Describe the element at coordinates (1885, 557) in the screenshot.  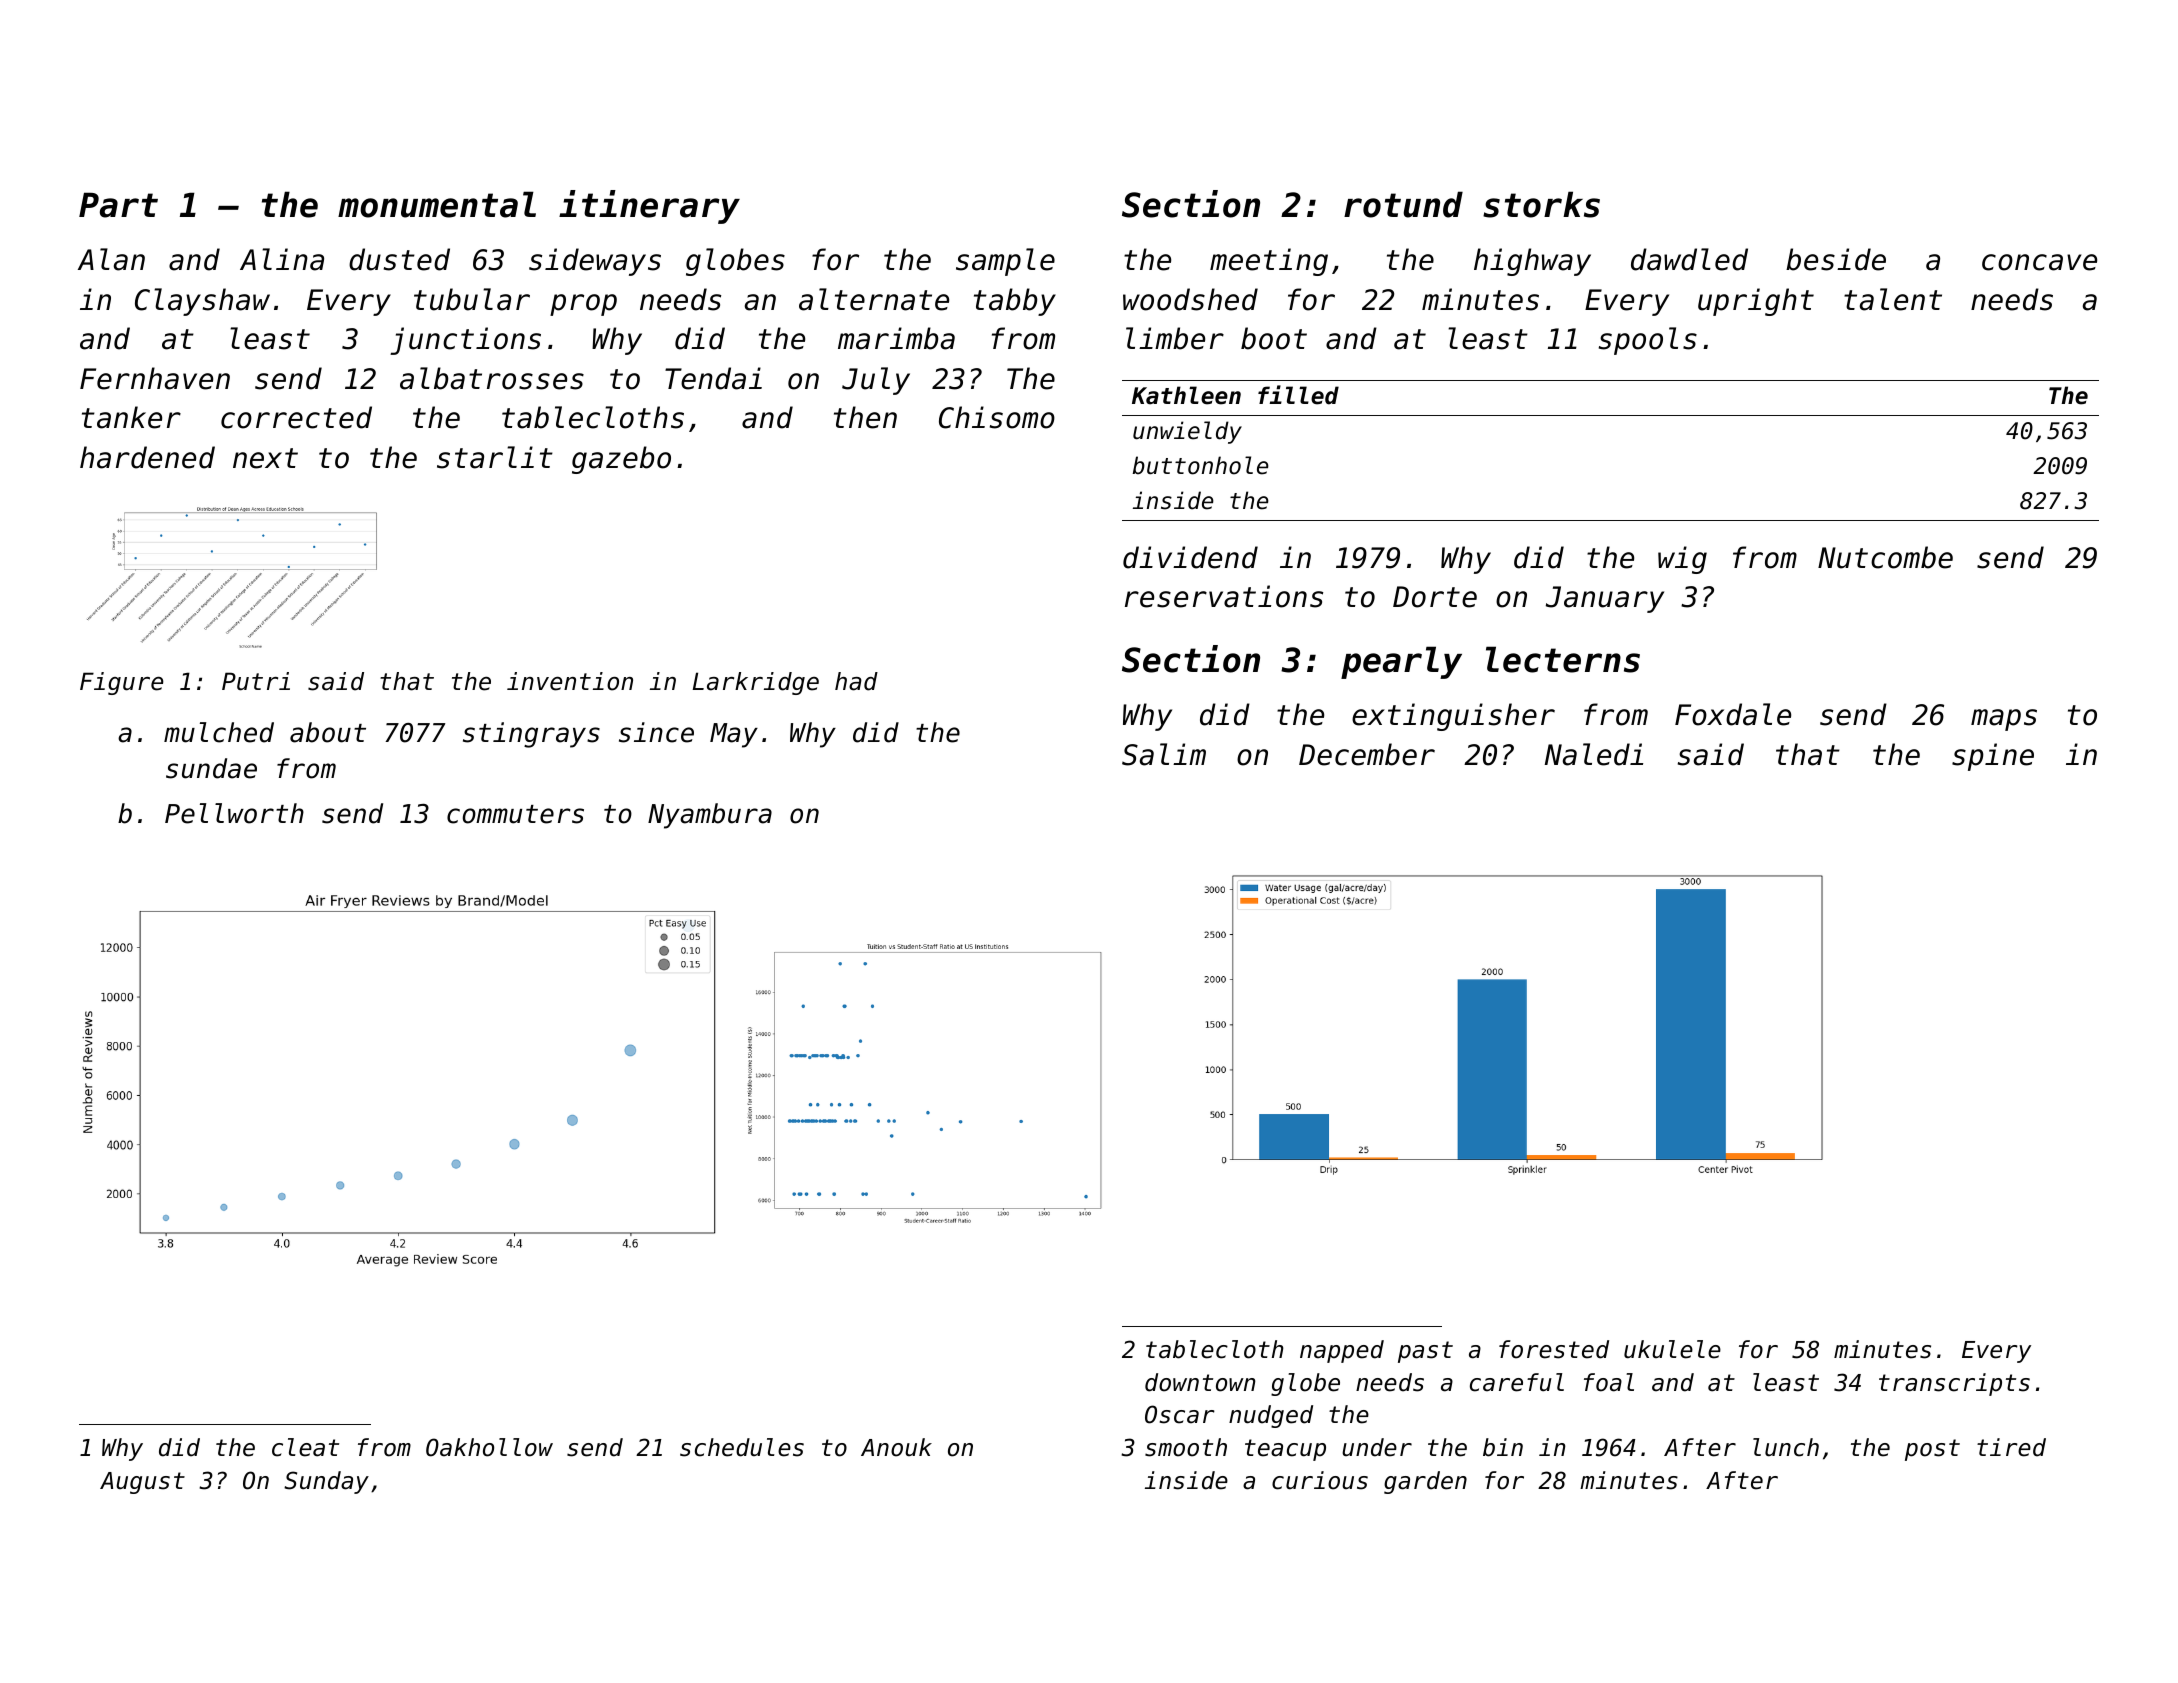
I see `Nutcombe` at that location.
